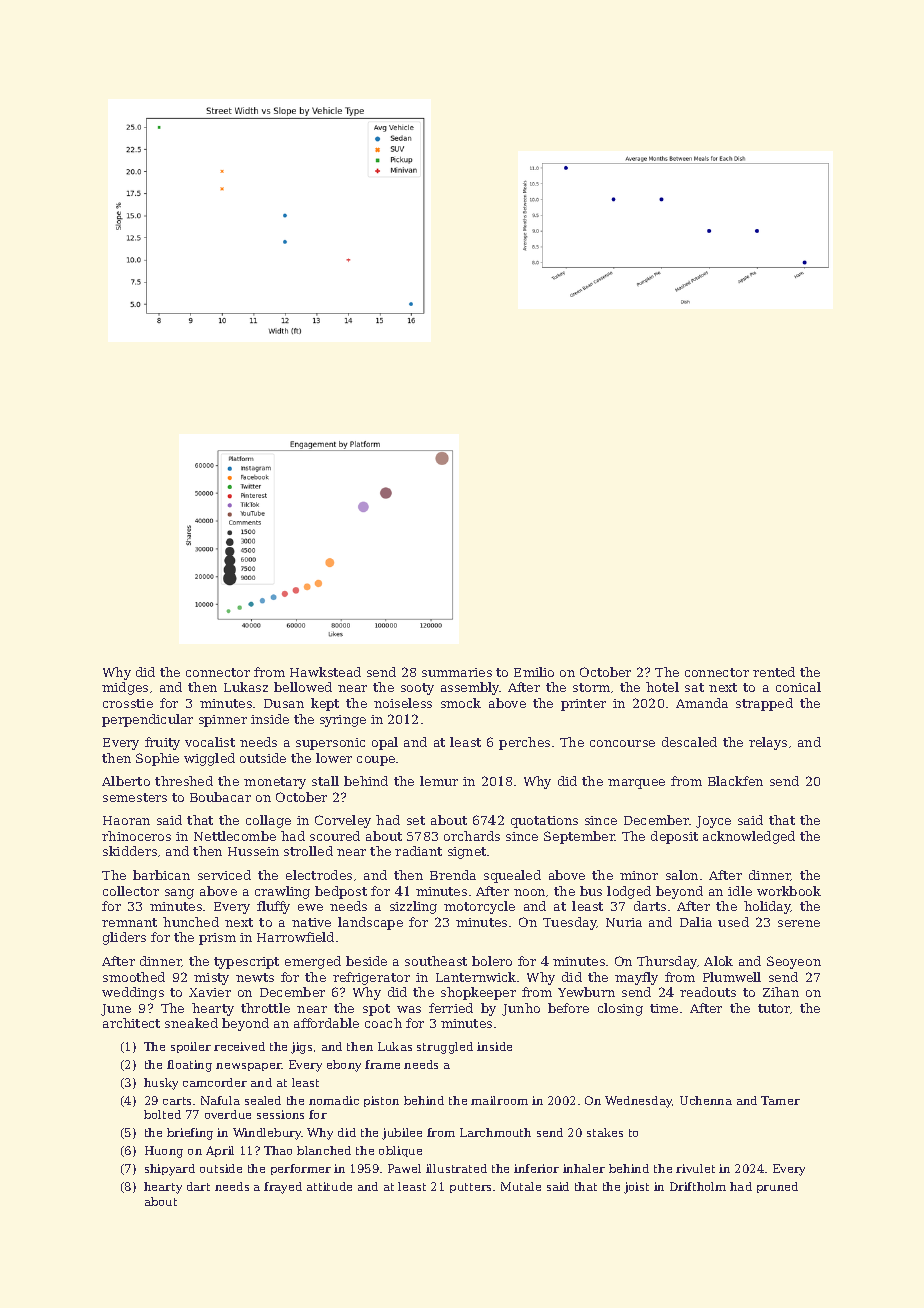 Image resolution: width=924 pixels, height=1308 pixels. What do you see at coordinates (170, 1170) in the document?
I see `shipyard` at bounding box center [170, 1170].
